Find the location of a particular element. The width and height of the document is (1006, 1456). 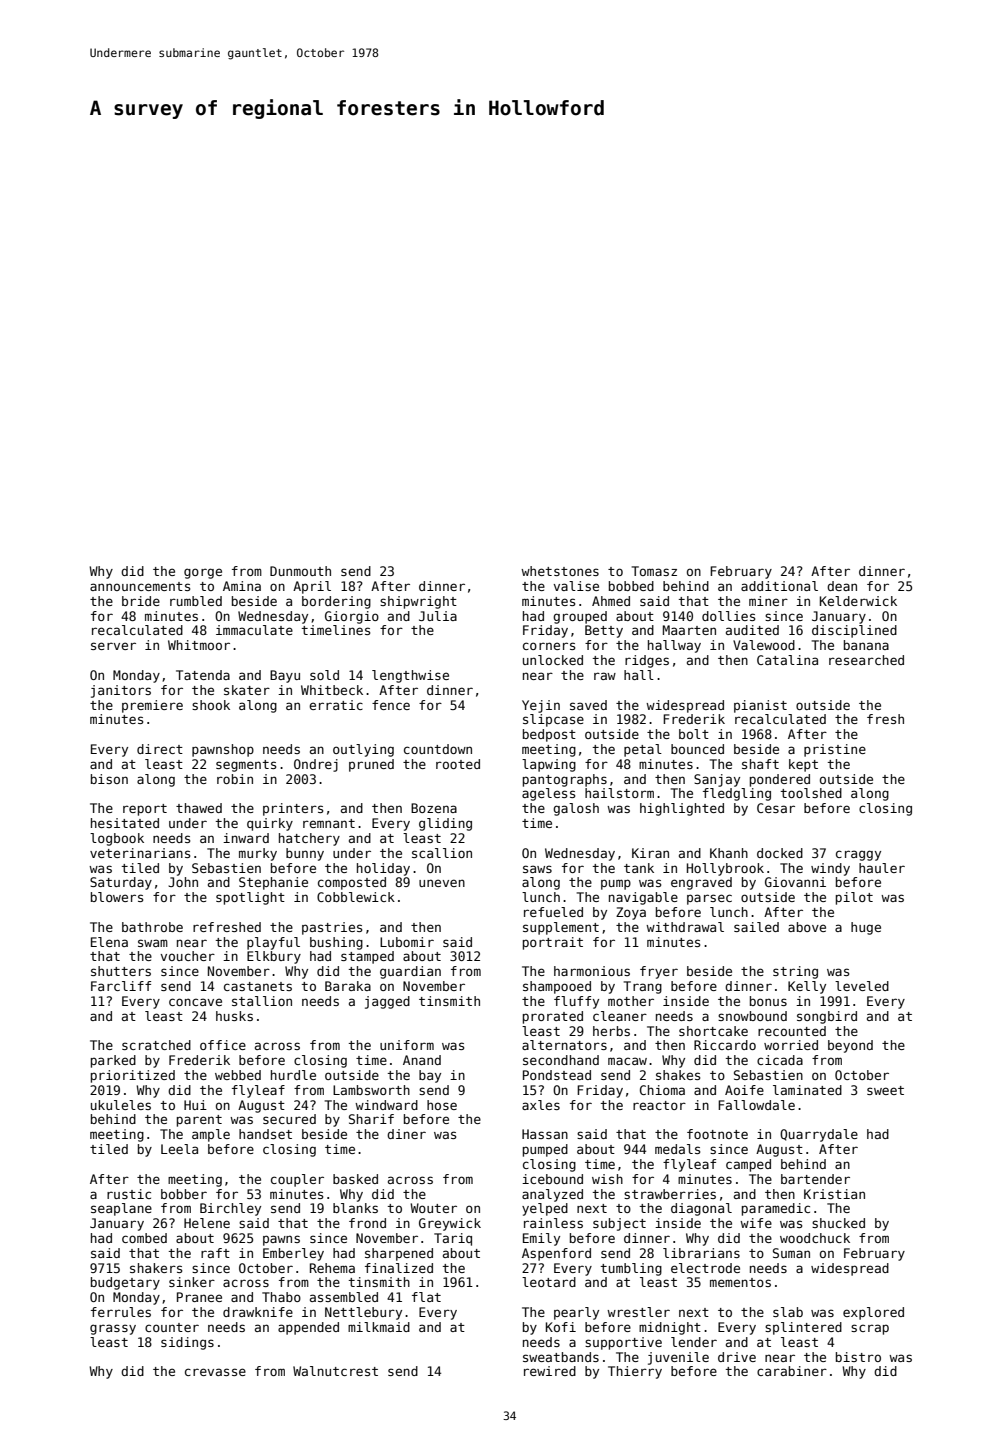

Dunmouth is located at coordinates (300, 571).
